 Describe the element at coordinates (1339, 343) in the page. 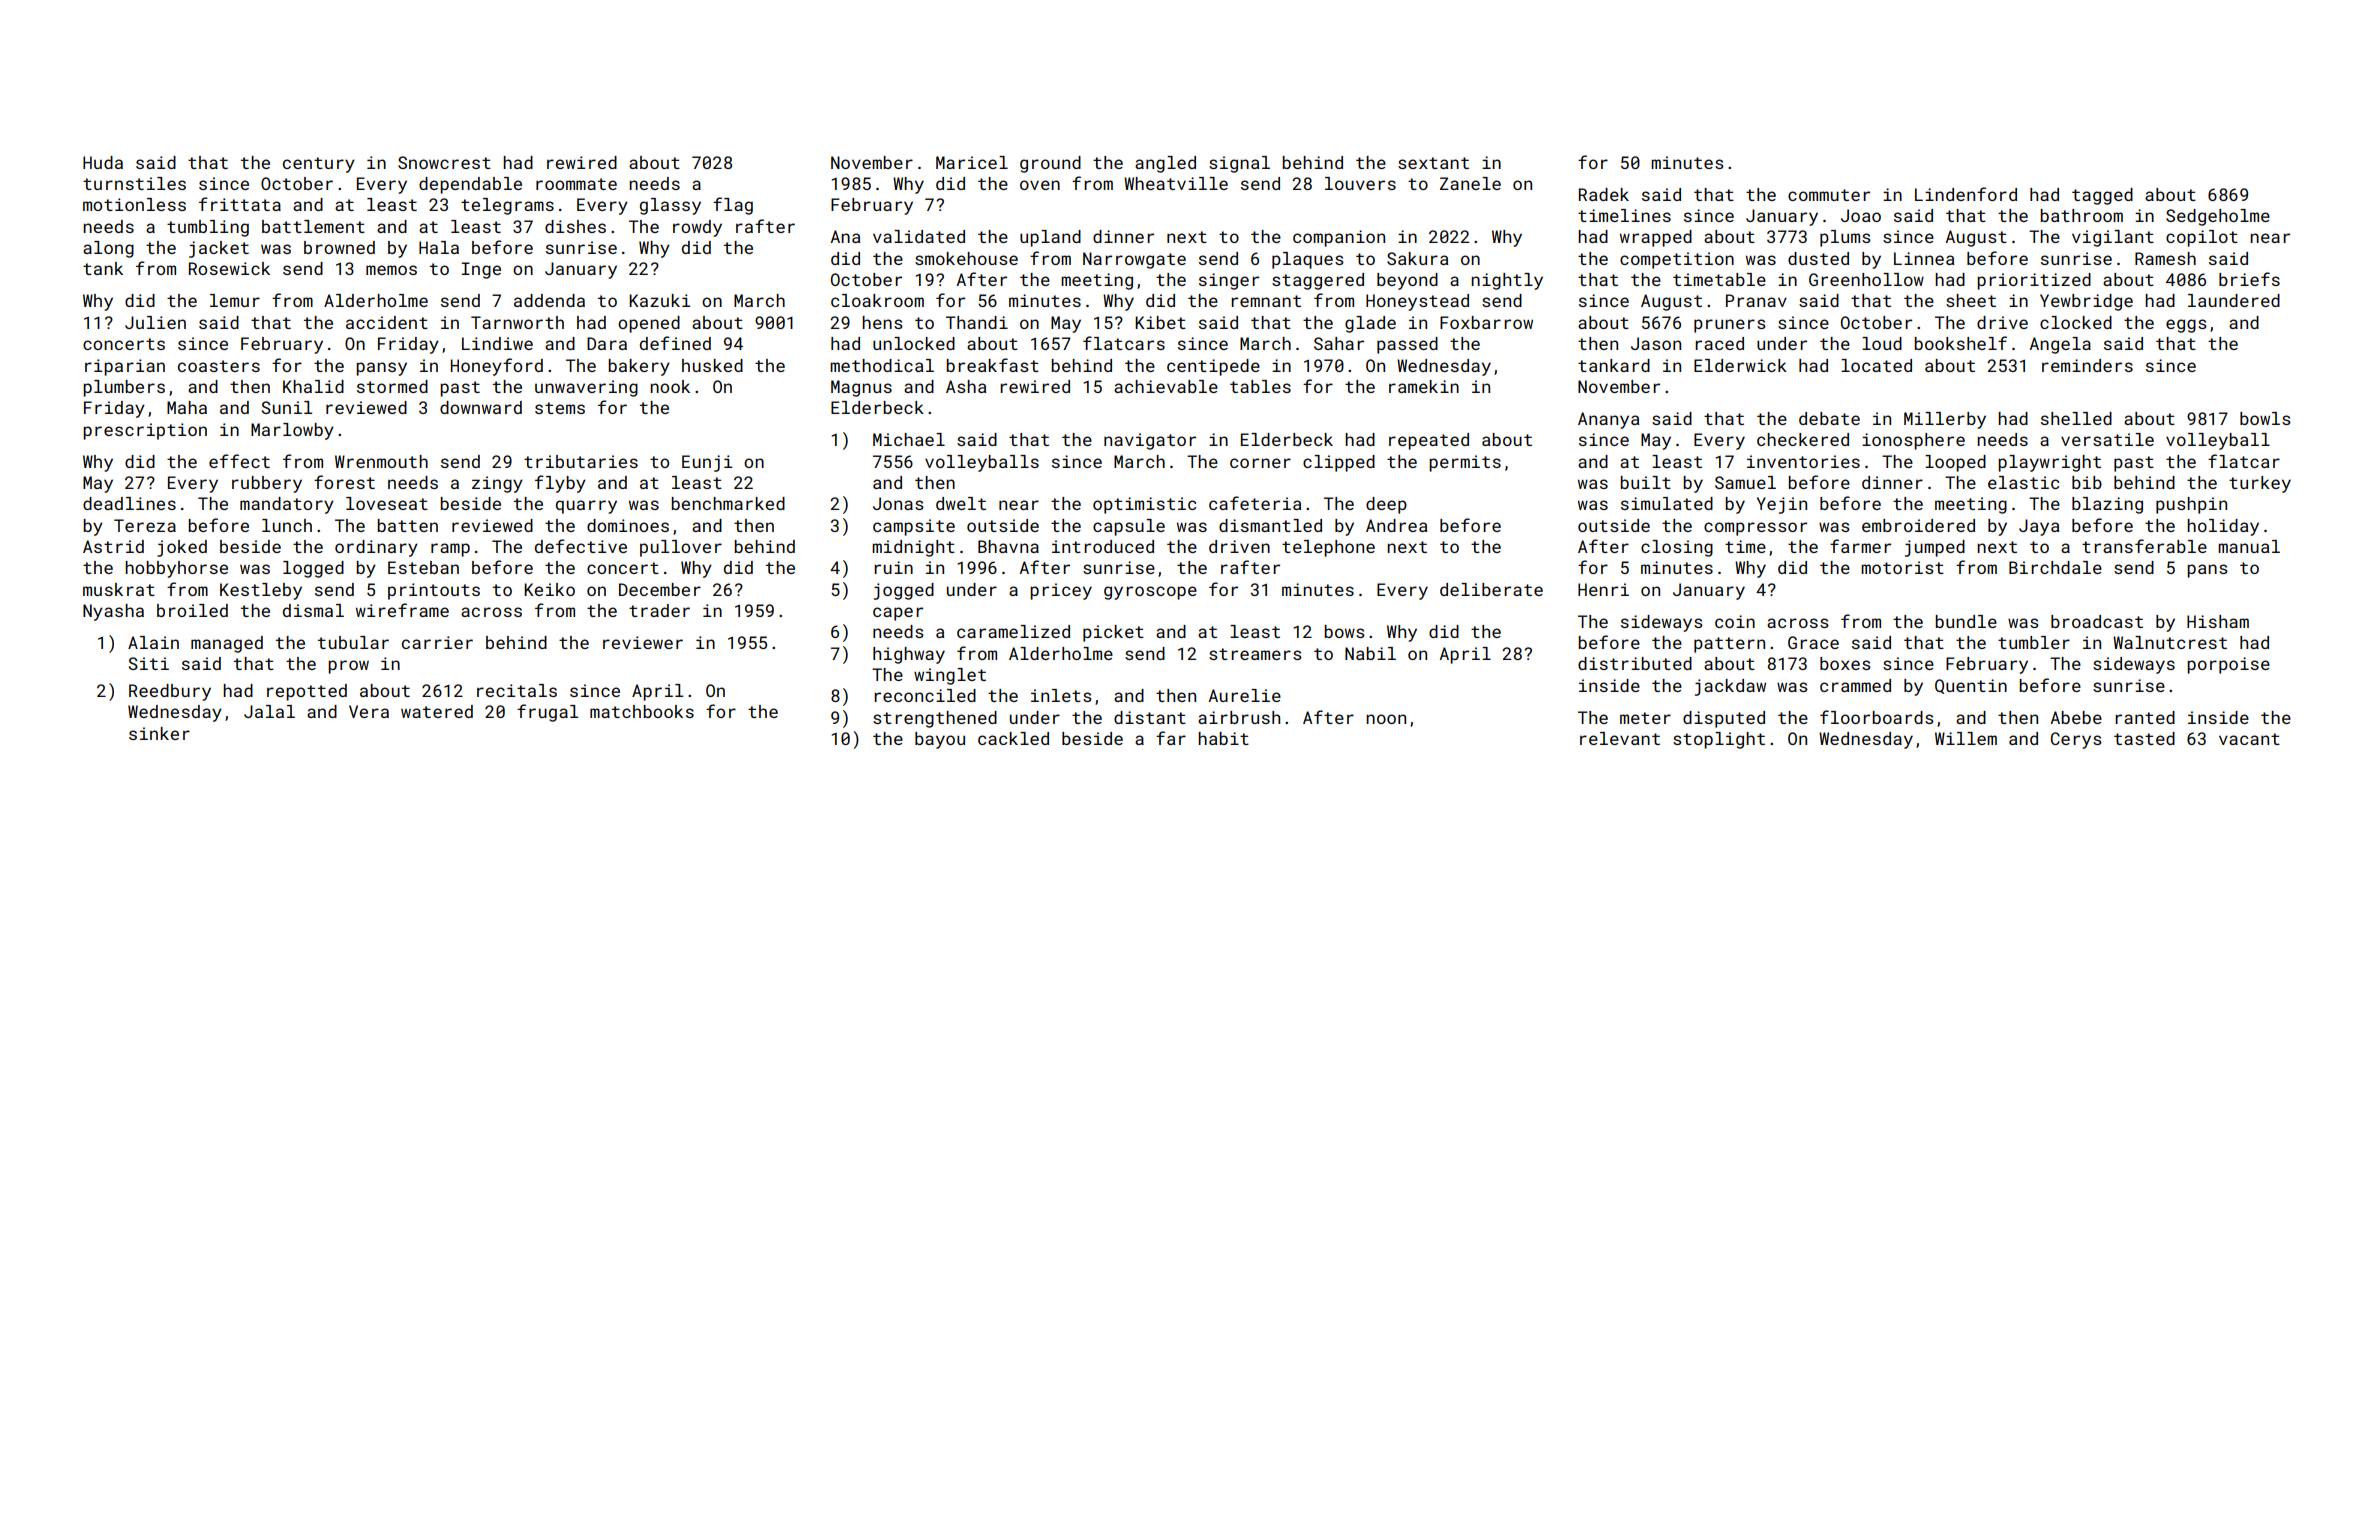

I see `Sahar` at that location.
